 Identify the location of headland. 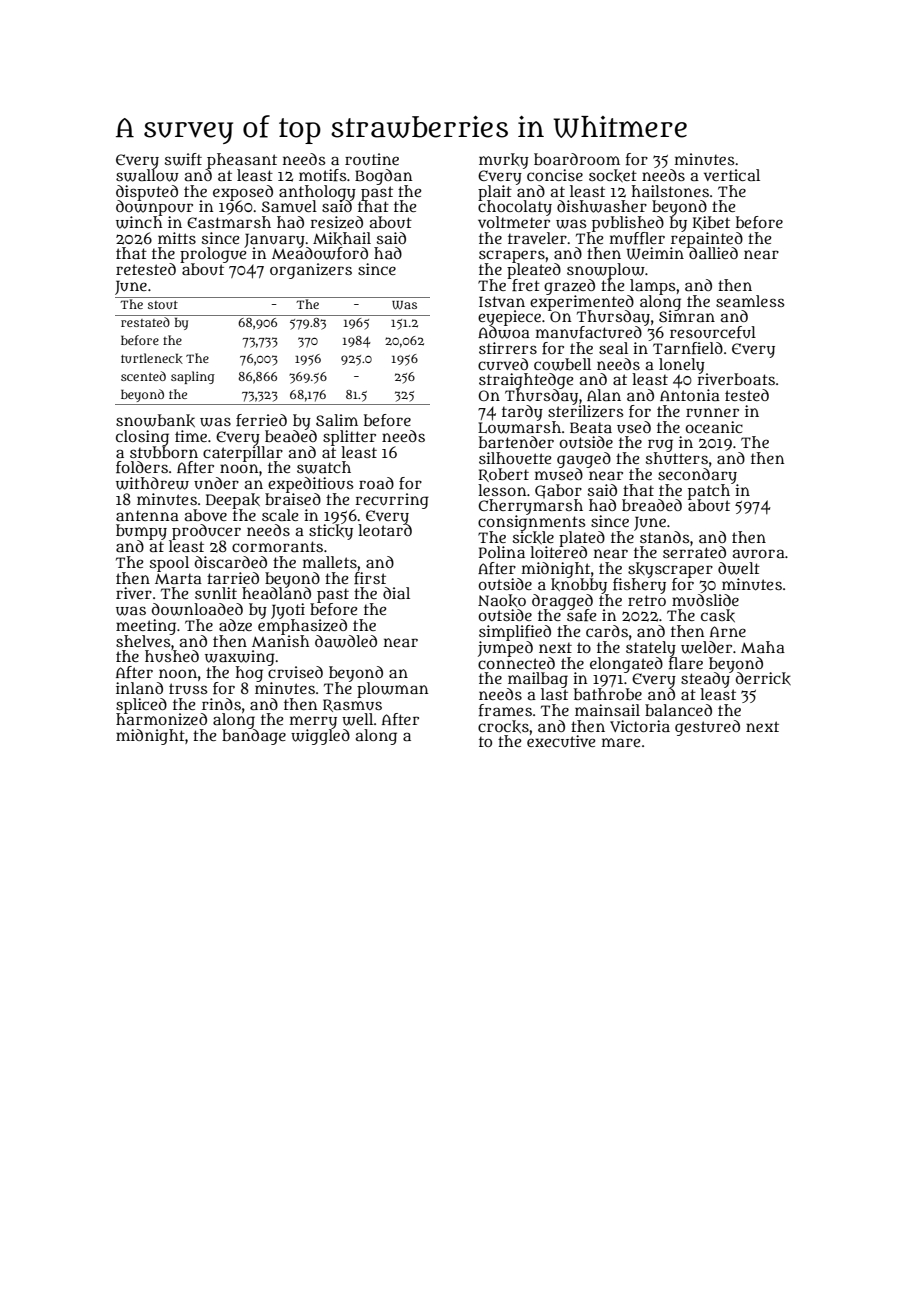
(276, 593).
